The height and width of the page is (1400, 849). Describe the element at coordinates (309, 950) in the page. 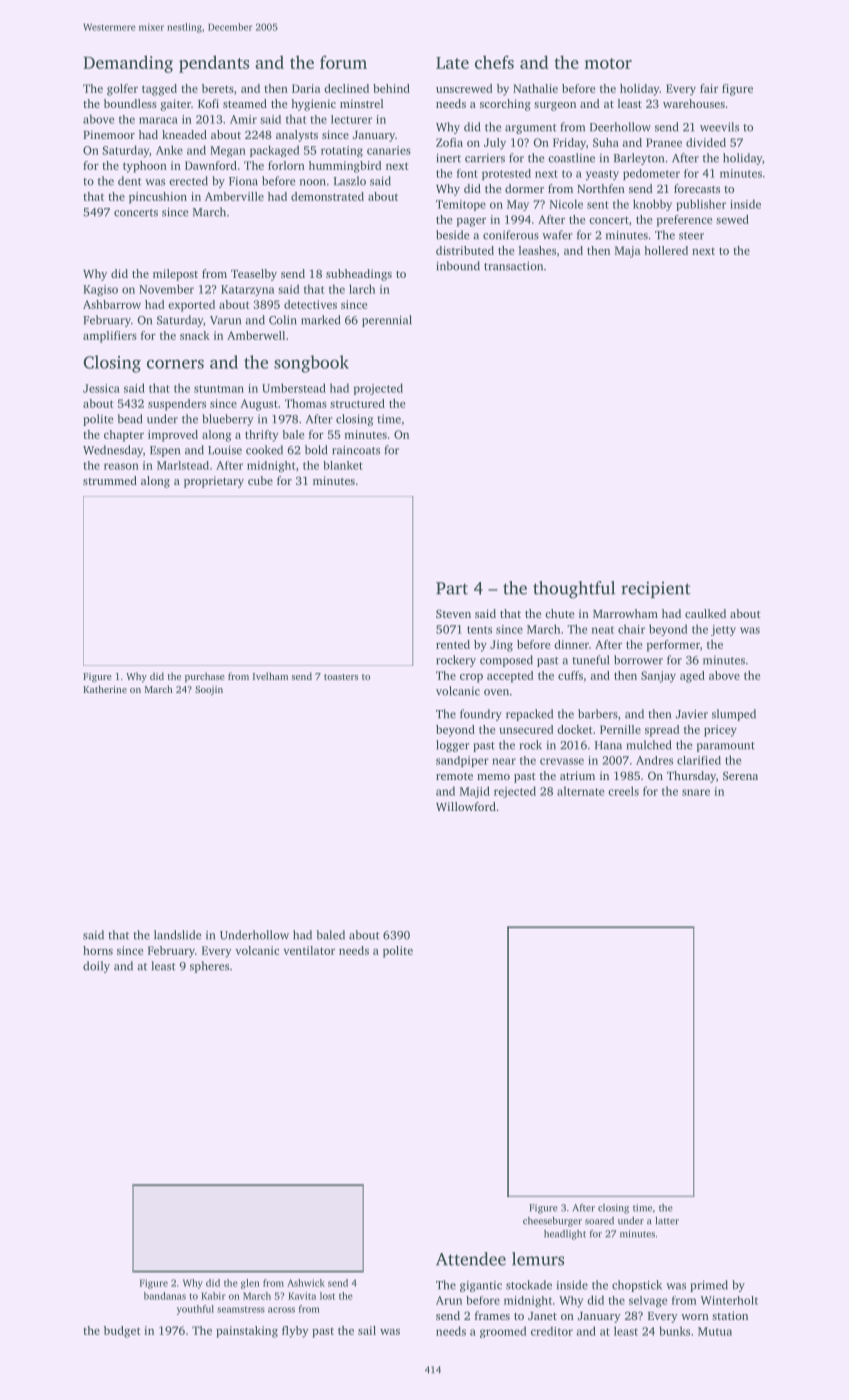

I see `ventilator` at that location.
